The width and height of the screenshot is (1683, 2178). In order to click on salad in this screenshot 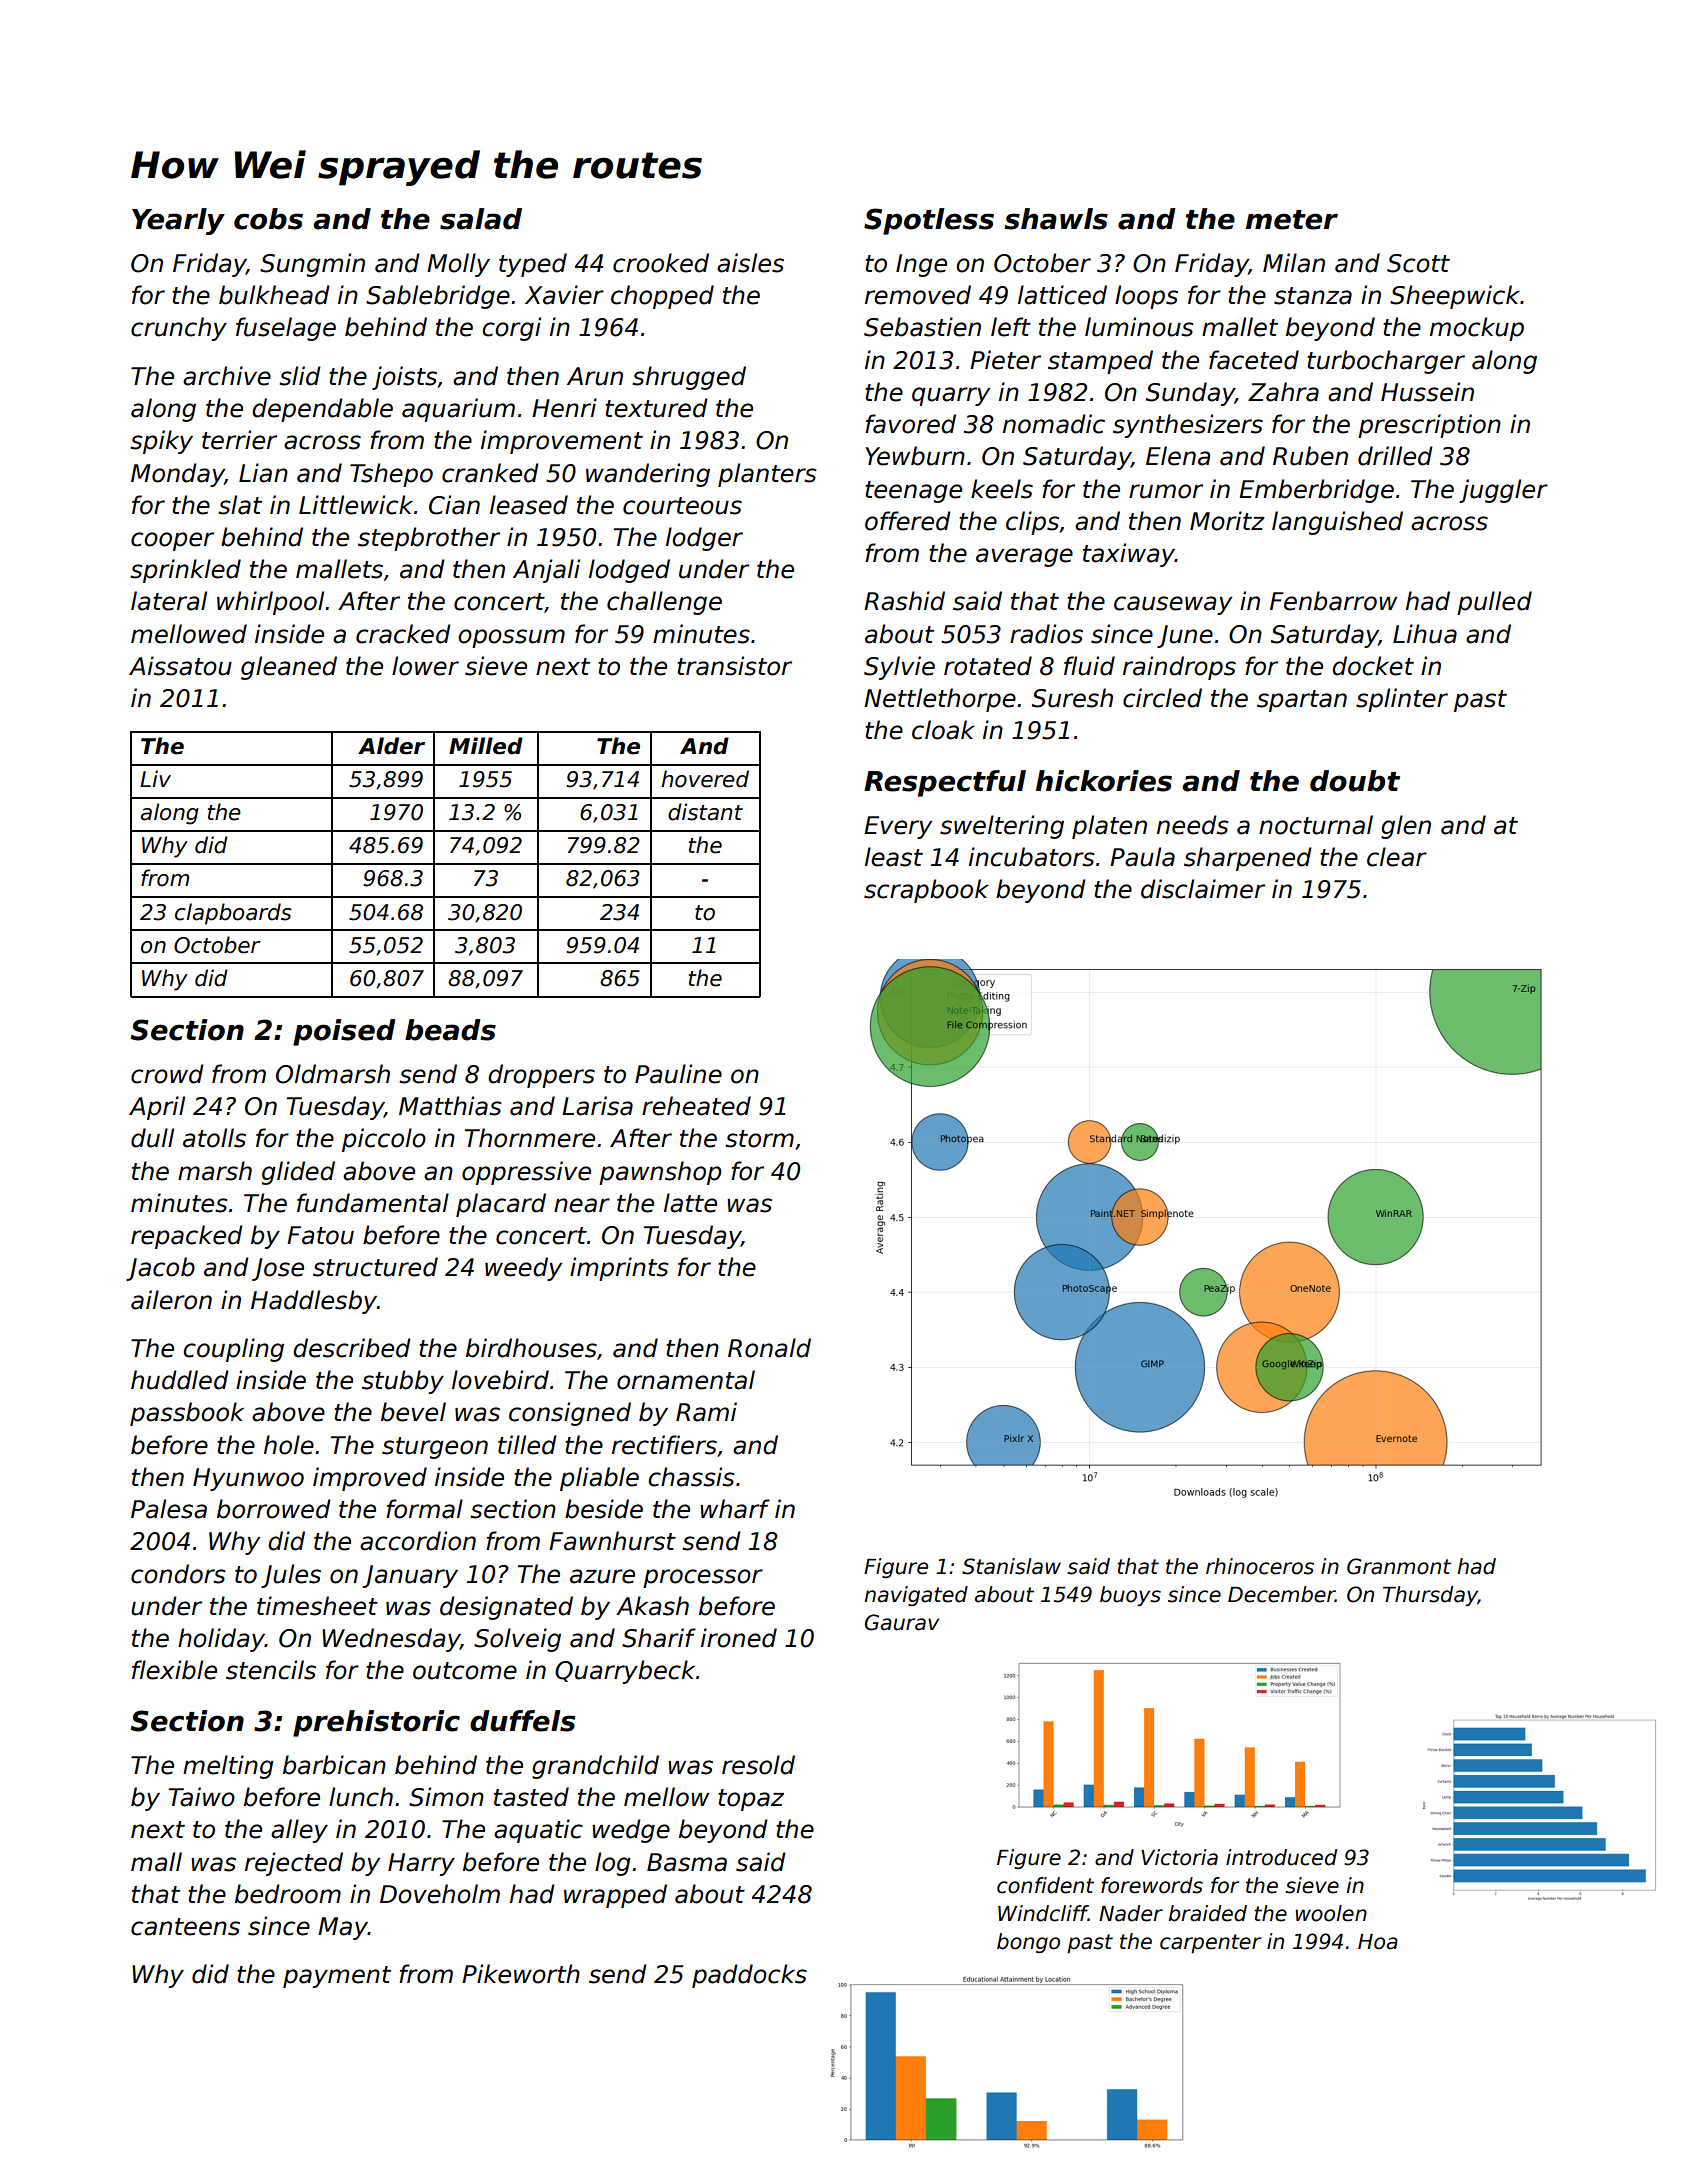, I will do `click(481, 219)`.
